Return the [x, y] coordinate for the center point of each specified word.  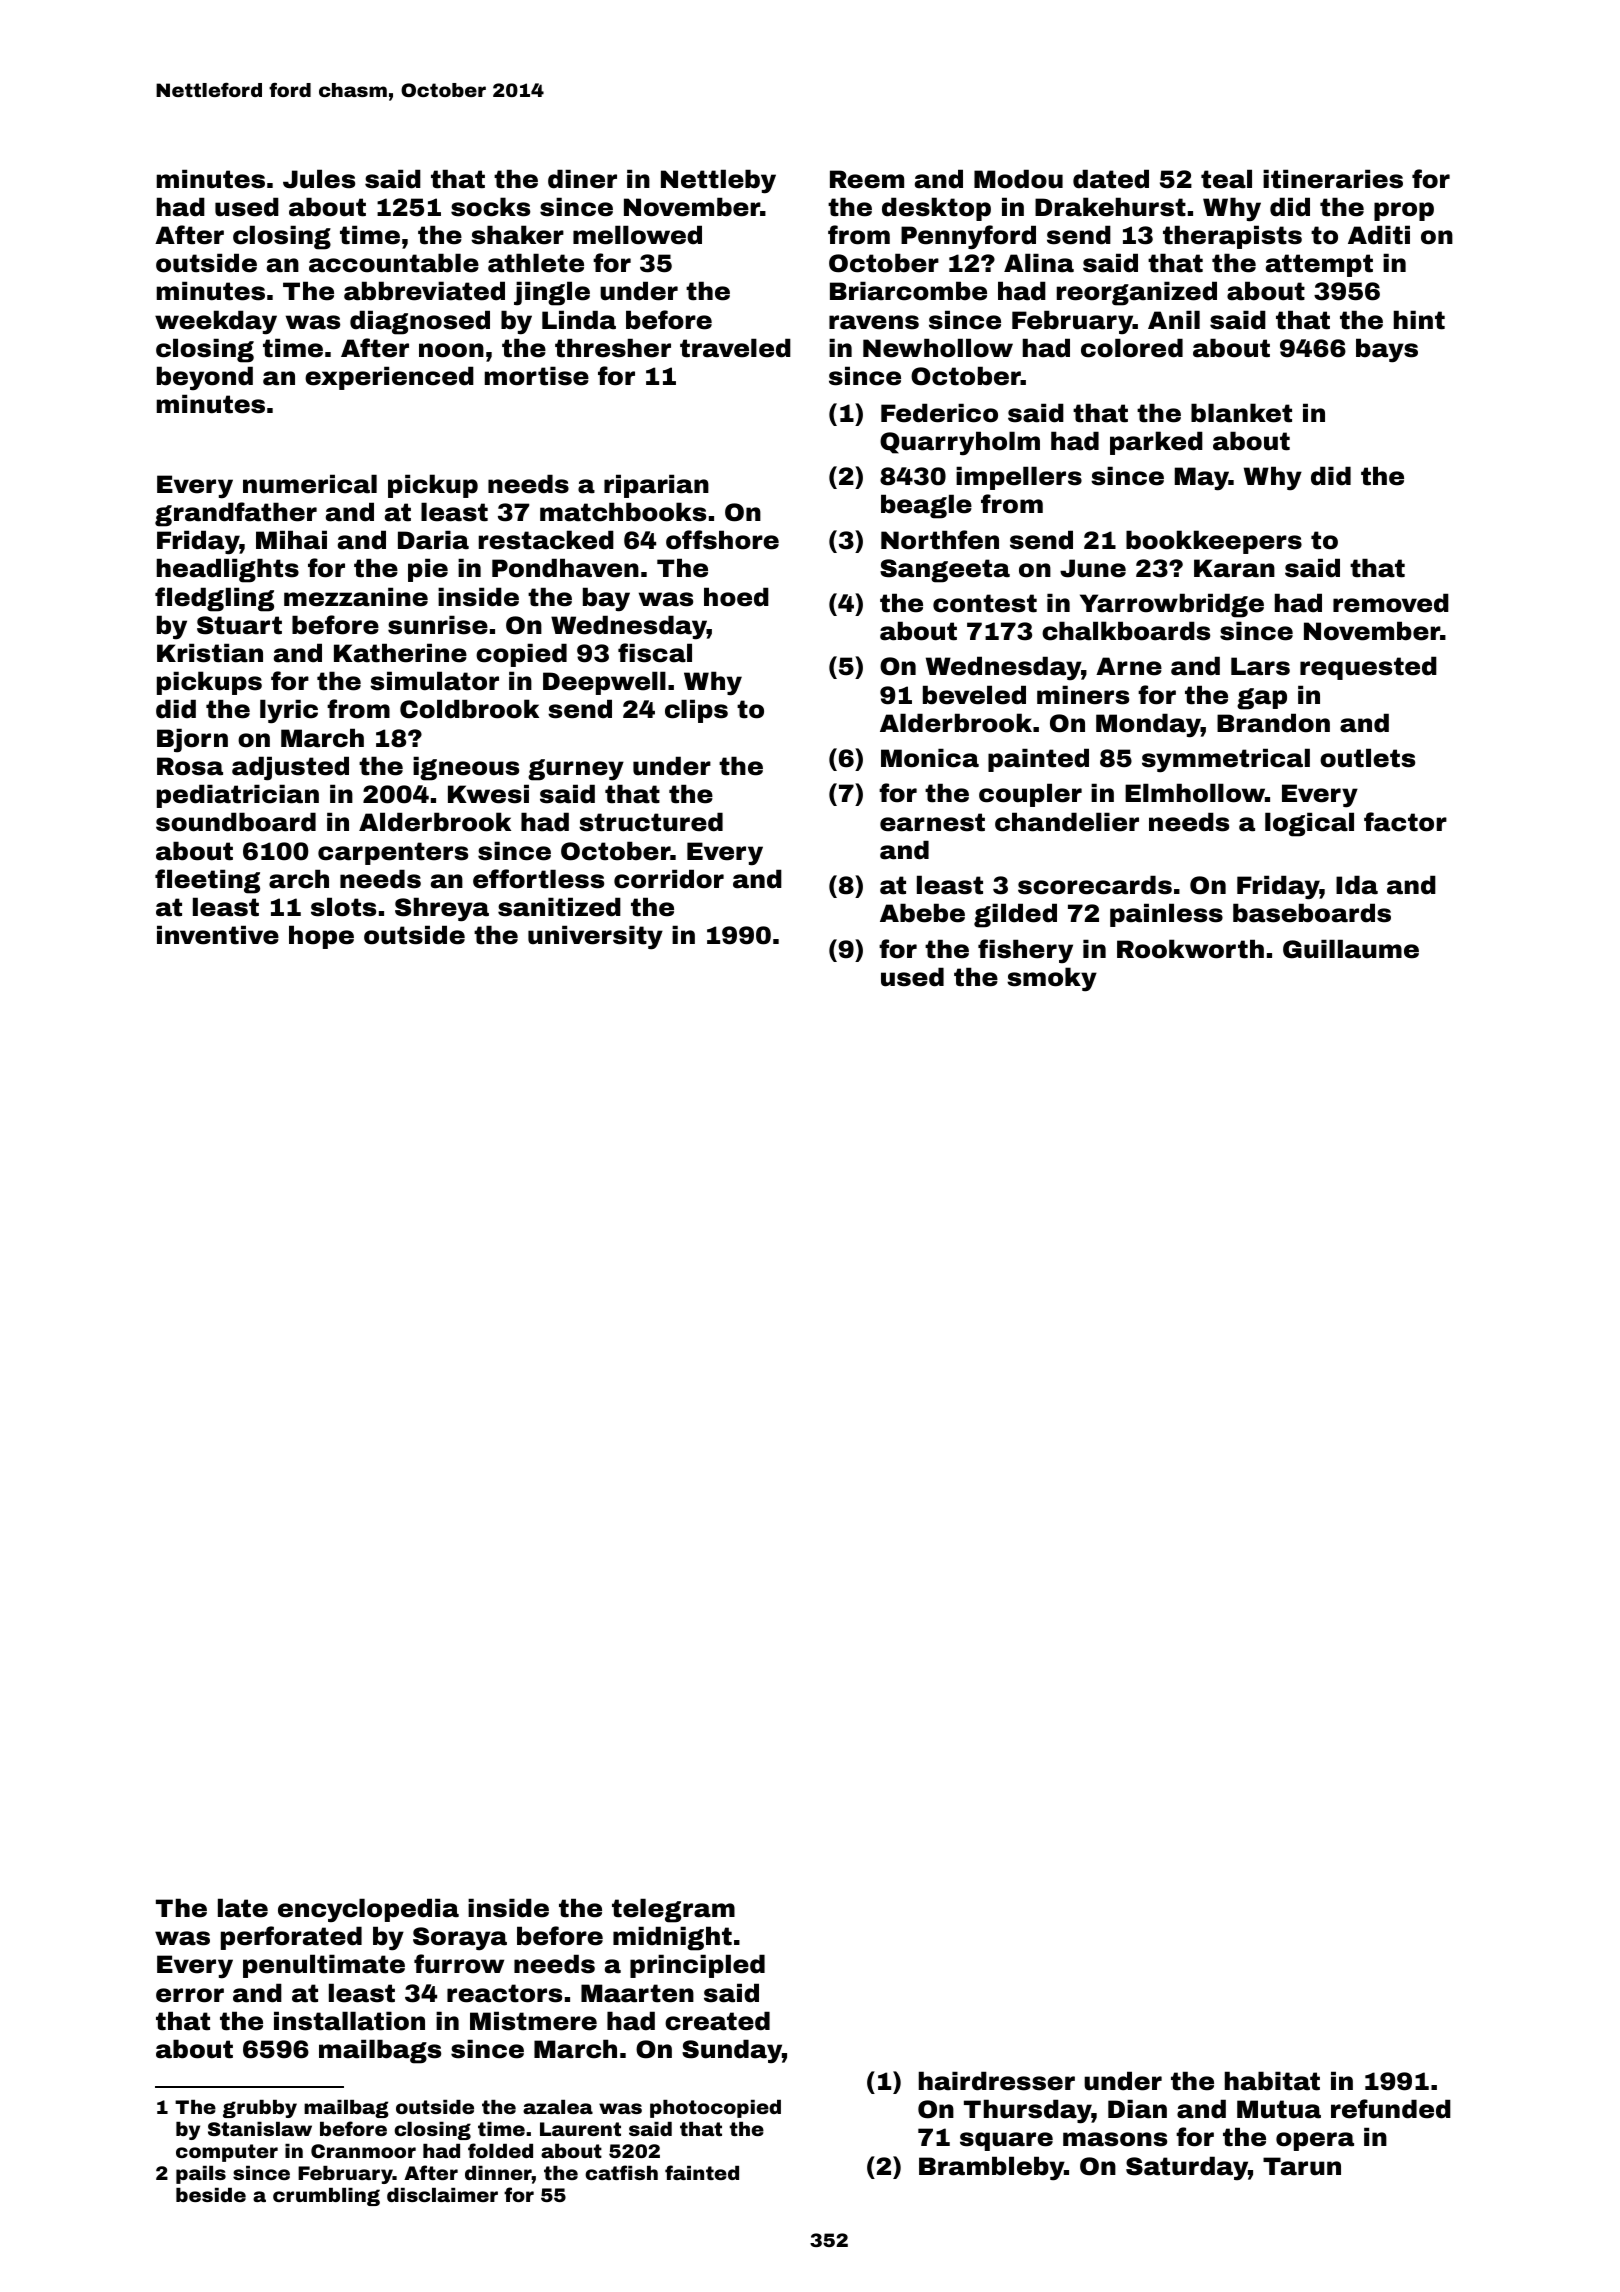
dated [1111, 179]
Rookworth [1190, 949]
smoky [1052, 979]
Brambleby [991, 2168]
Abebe [922, 913]
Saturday [1187, 2168]
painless [1166, 915]
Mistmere [533, 2021]
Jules [319, 179]
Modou [1018, 179]
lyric [289, 711]
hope [321, 937]
